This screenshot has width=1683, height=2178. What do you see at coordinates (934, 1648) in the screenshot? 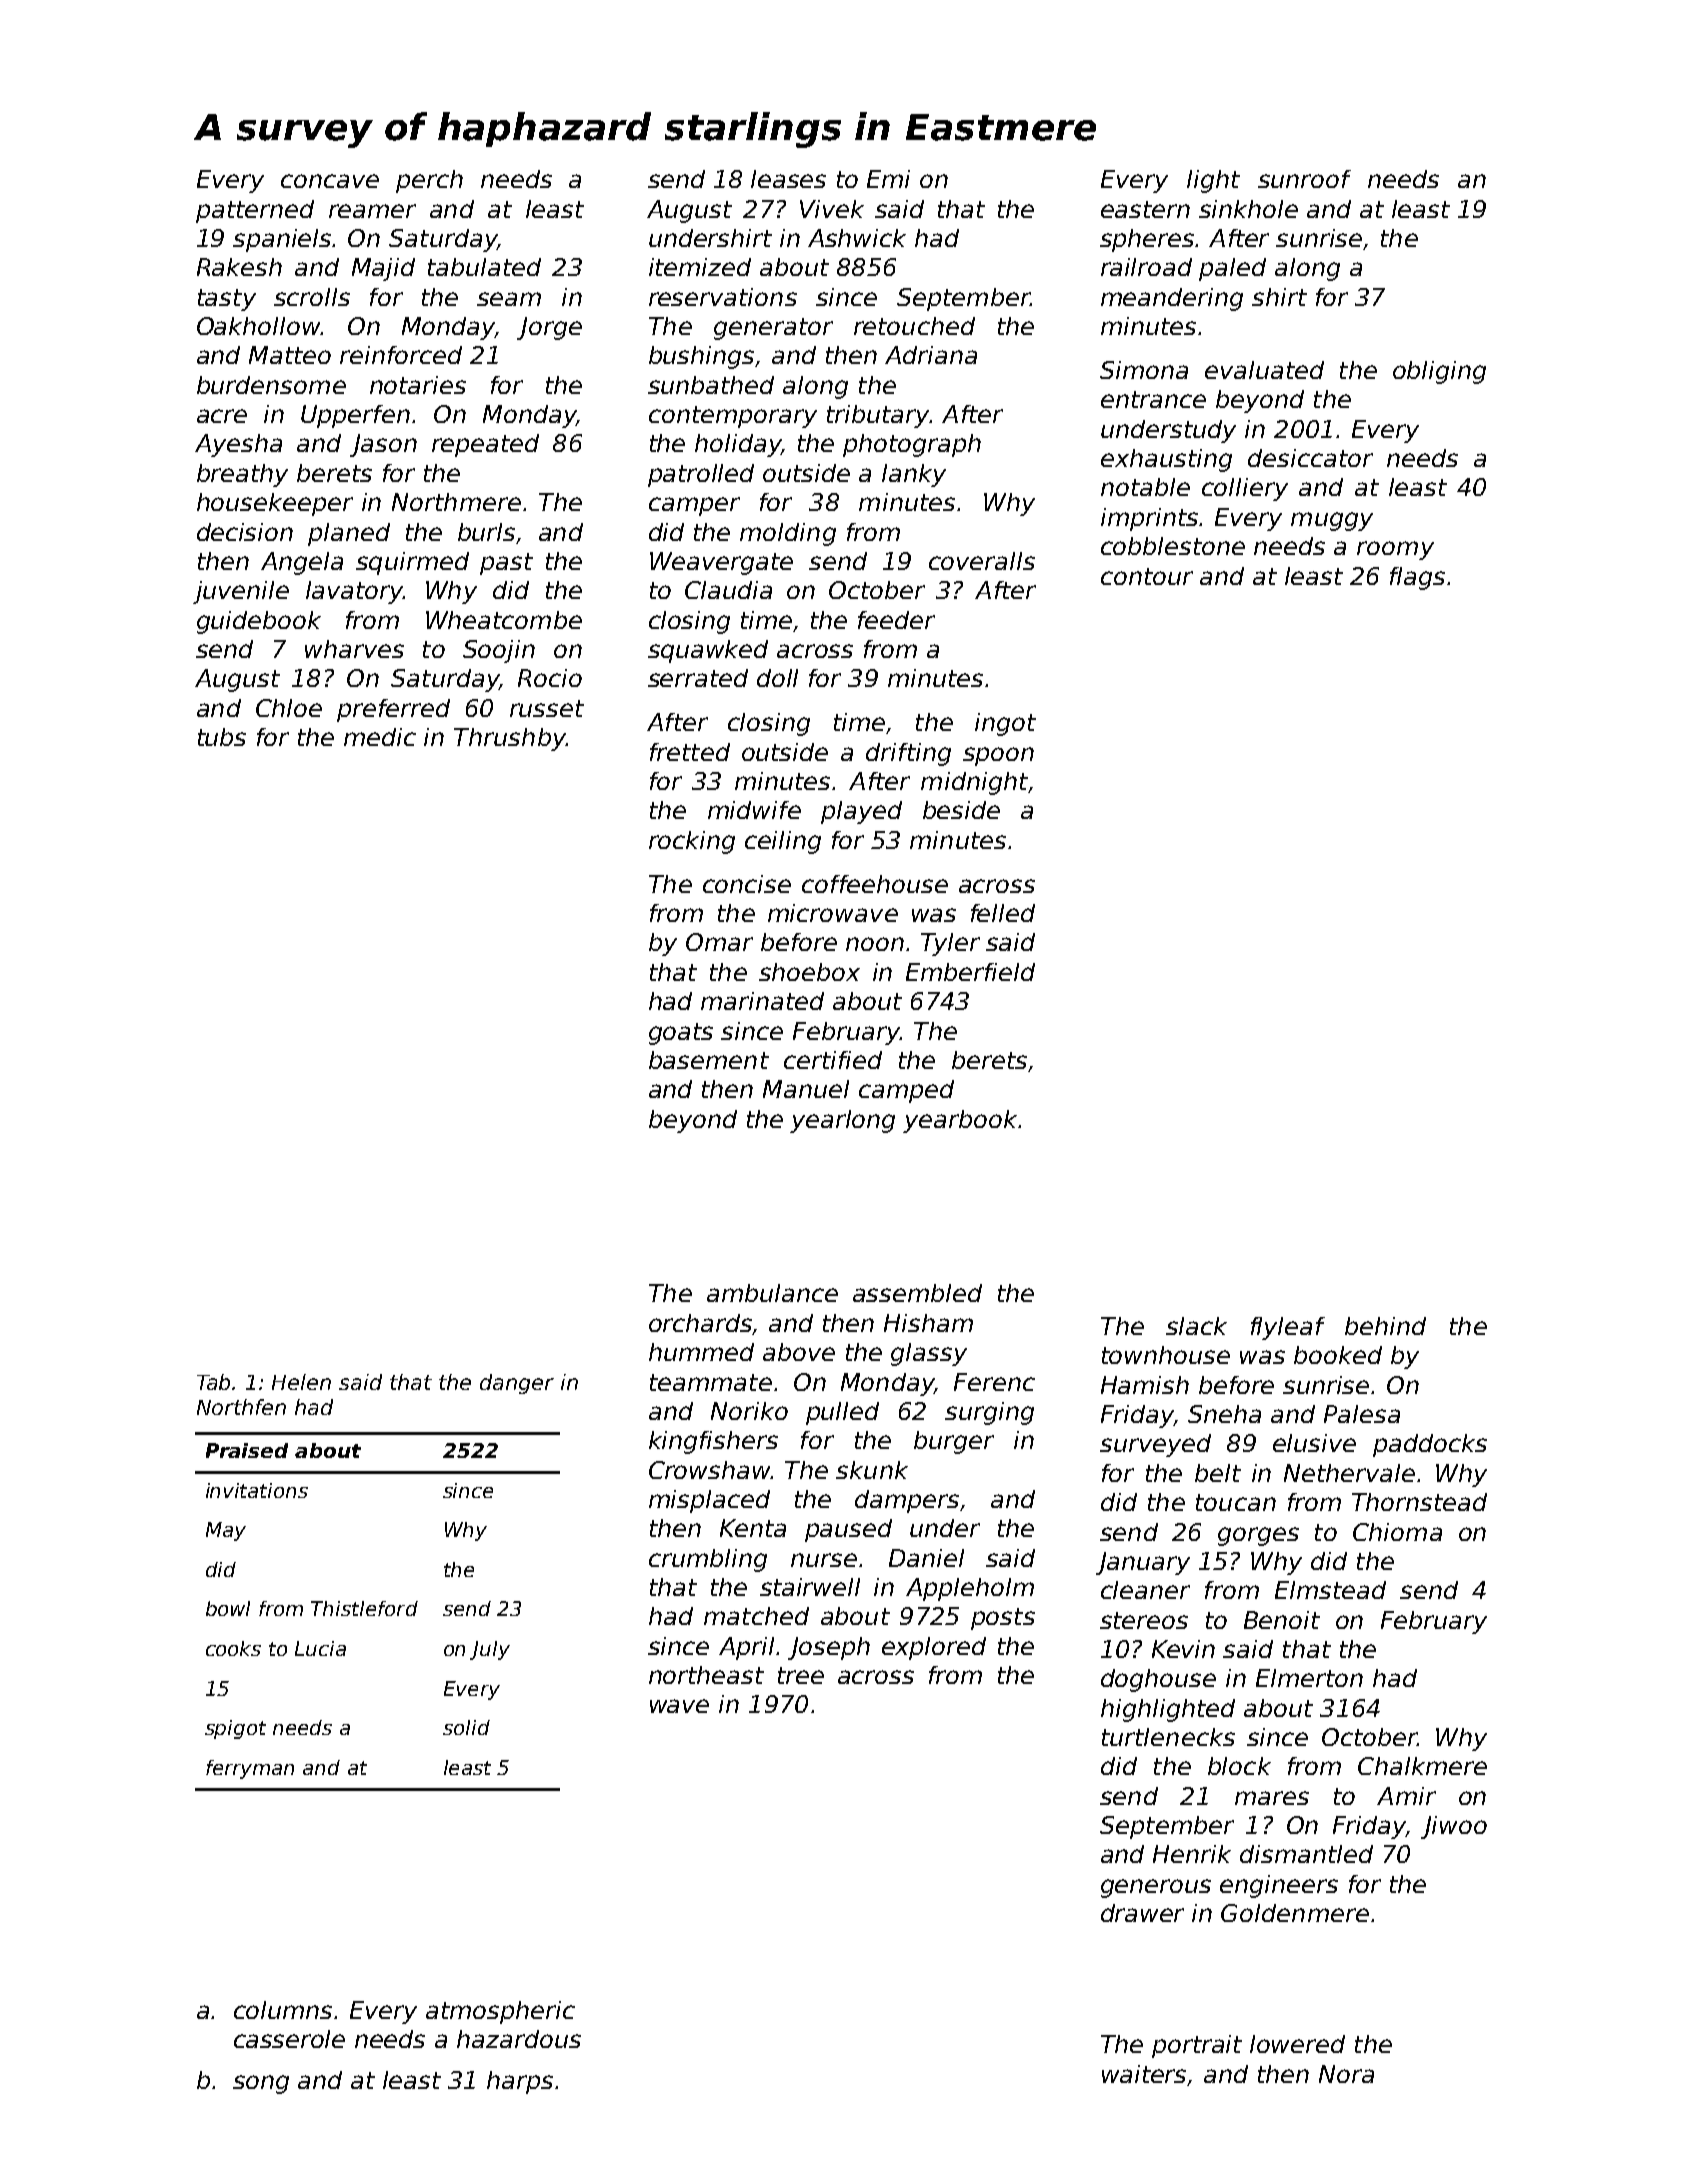
I see `explored` at bounding box center [934, 1648].
